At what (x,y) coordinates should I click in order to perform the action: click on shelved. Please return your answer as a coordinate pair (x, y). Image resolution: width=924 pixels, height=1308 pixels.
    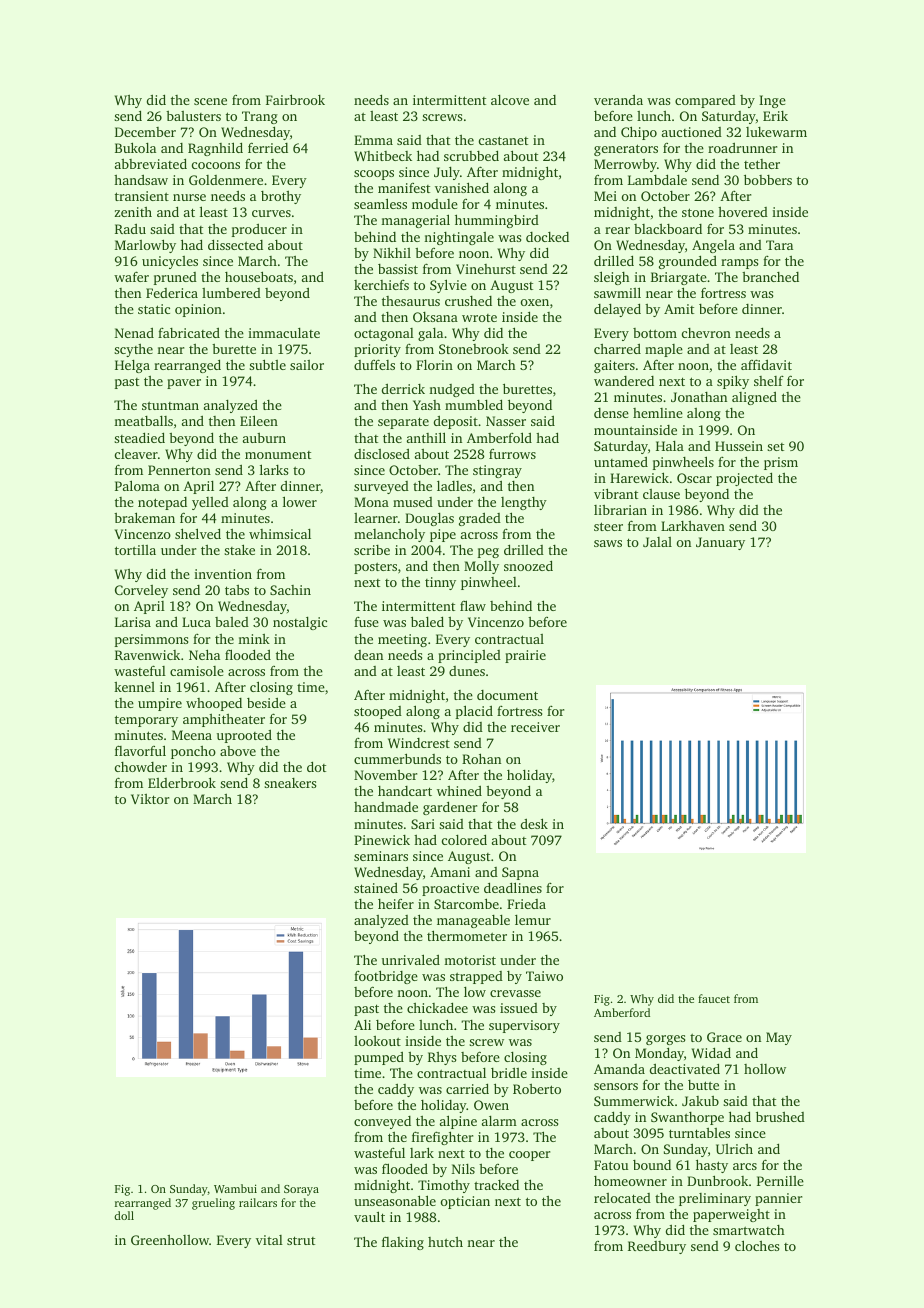
    Looking at the image, I should click on (198, 533).
